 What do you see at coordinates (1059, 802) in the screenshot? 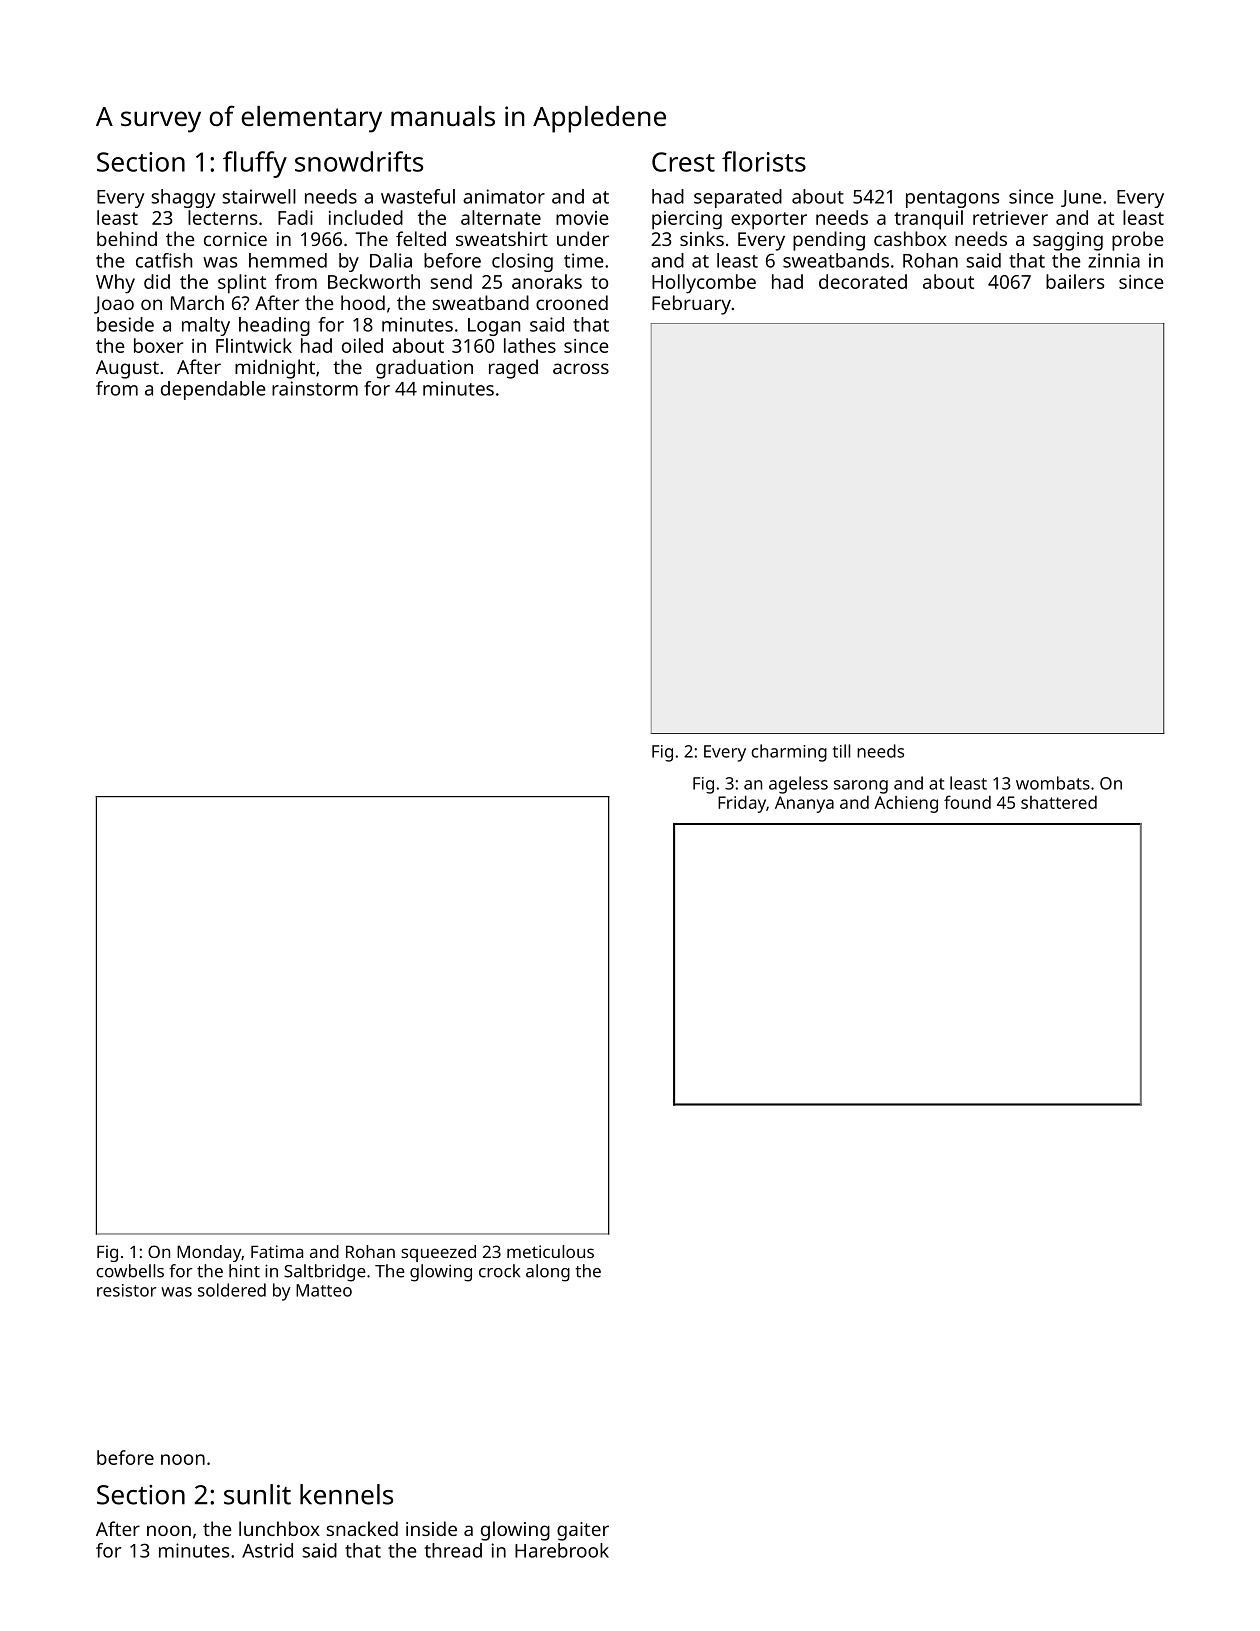
I see `shattered` at bounding box center [1059, 802].
